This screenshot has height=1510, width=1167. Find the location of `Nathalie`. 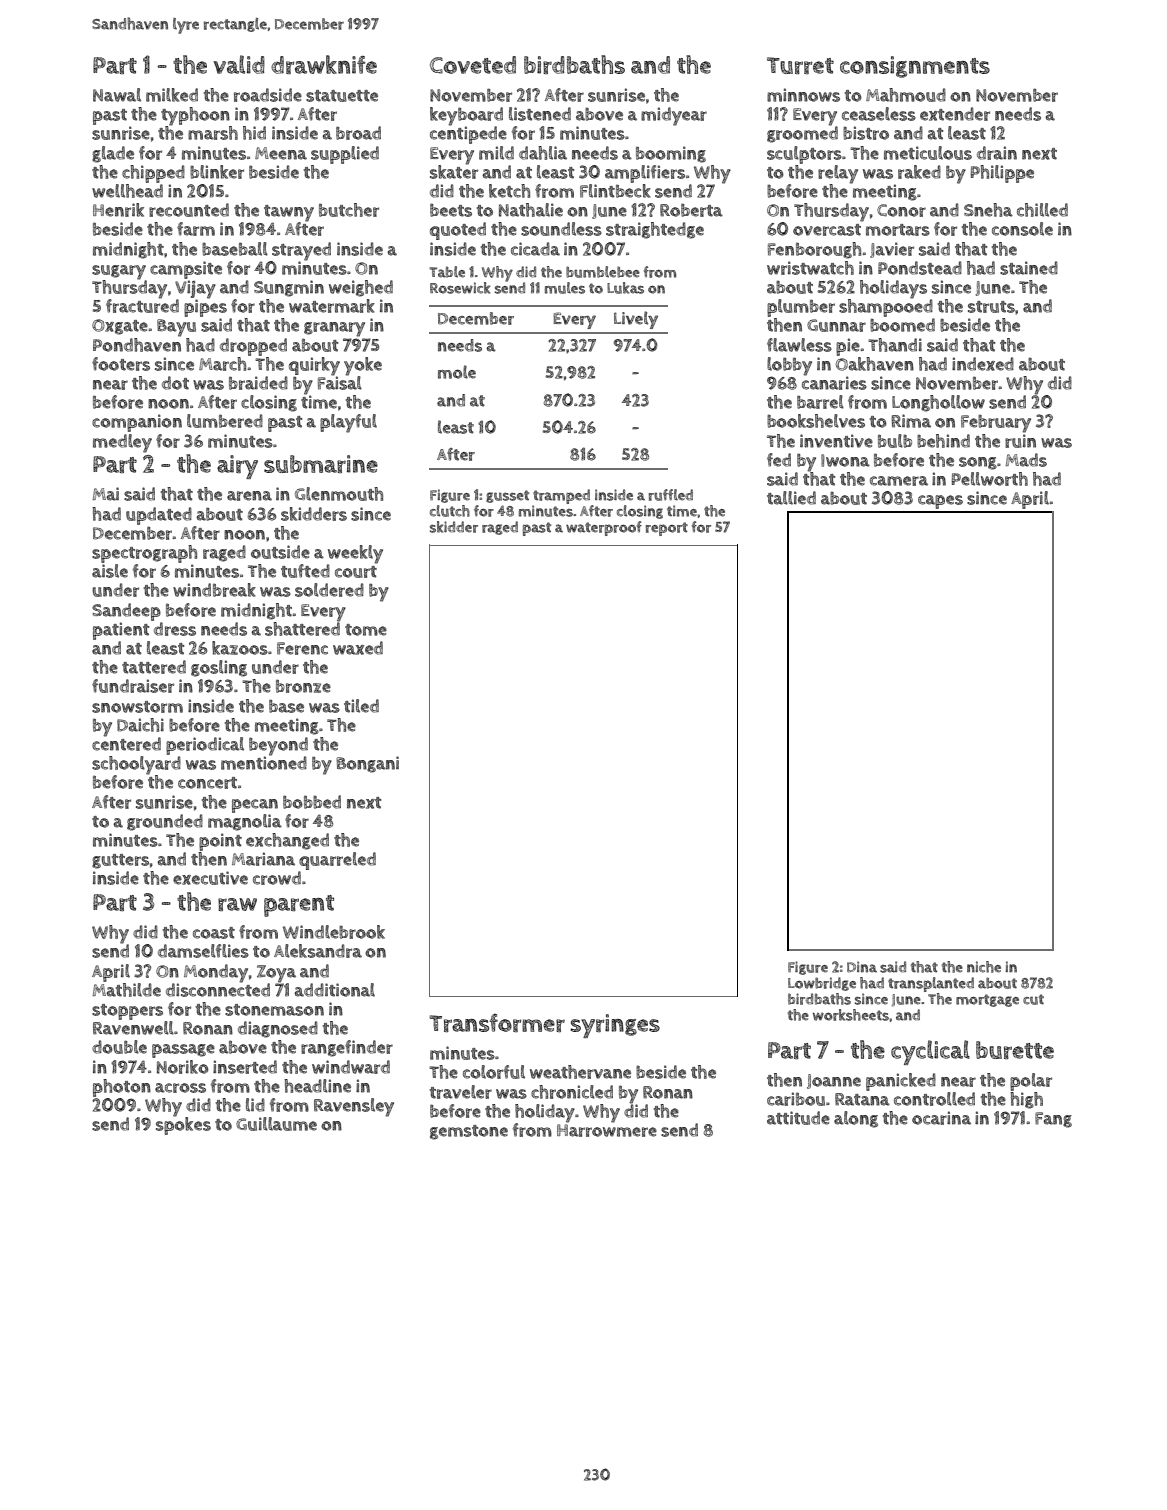

Nathalie is located at coordinates (531, 210).
